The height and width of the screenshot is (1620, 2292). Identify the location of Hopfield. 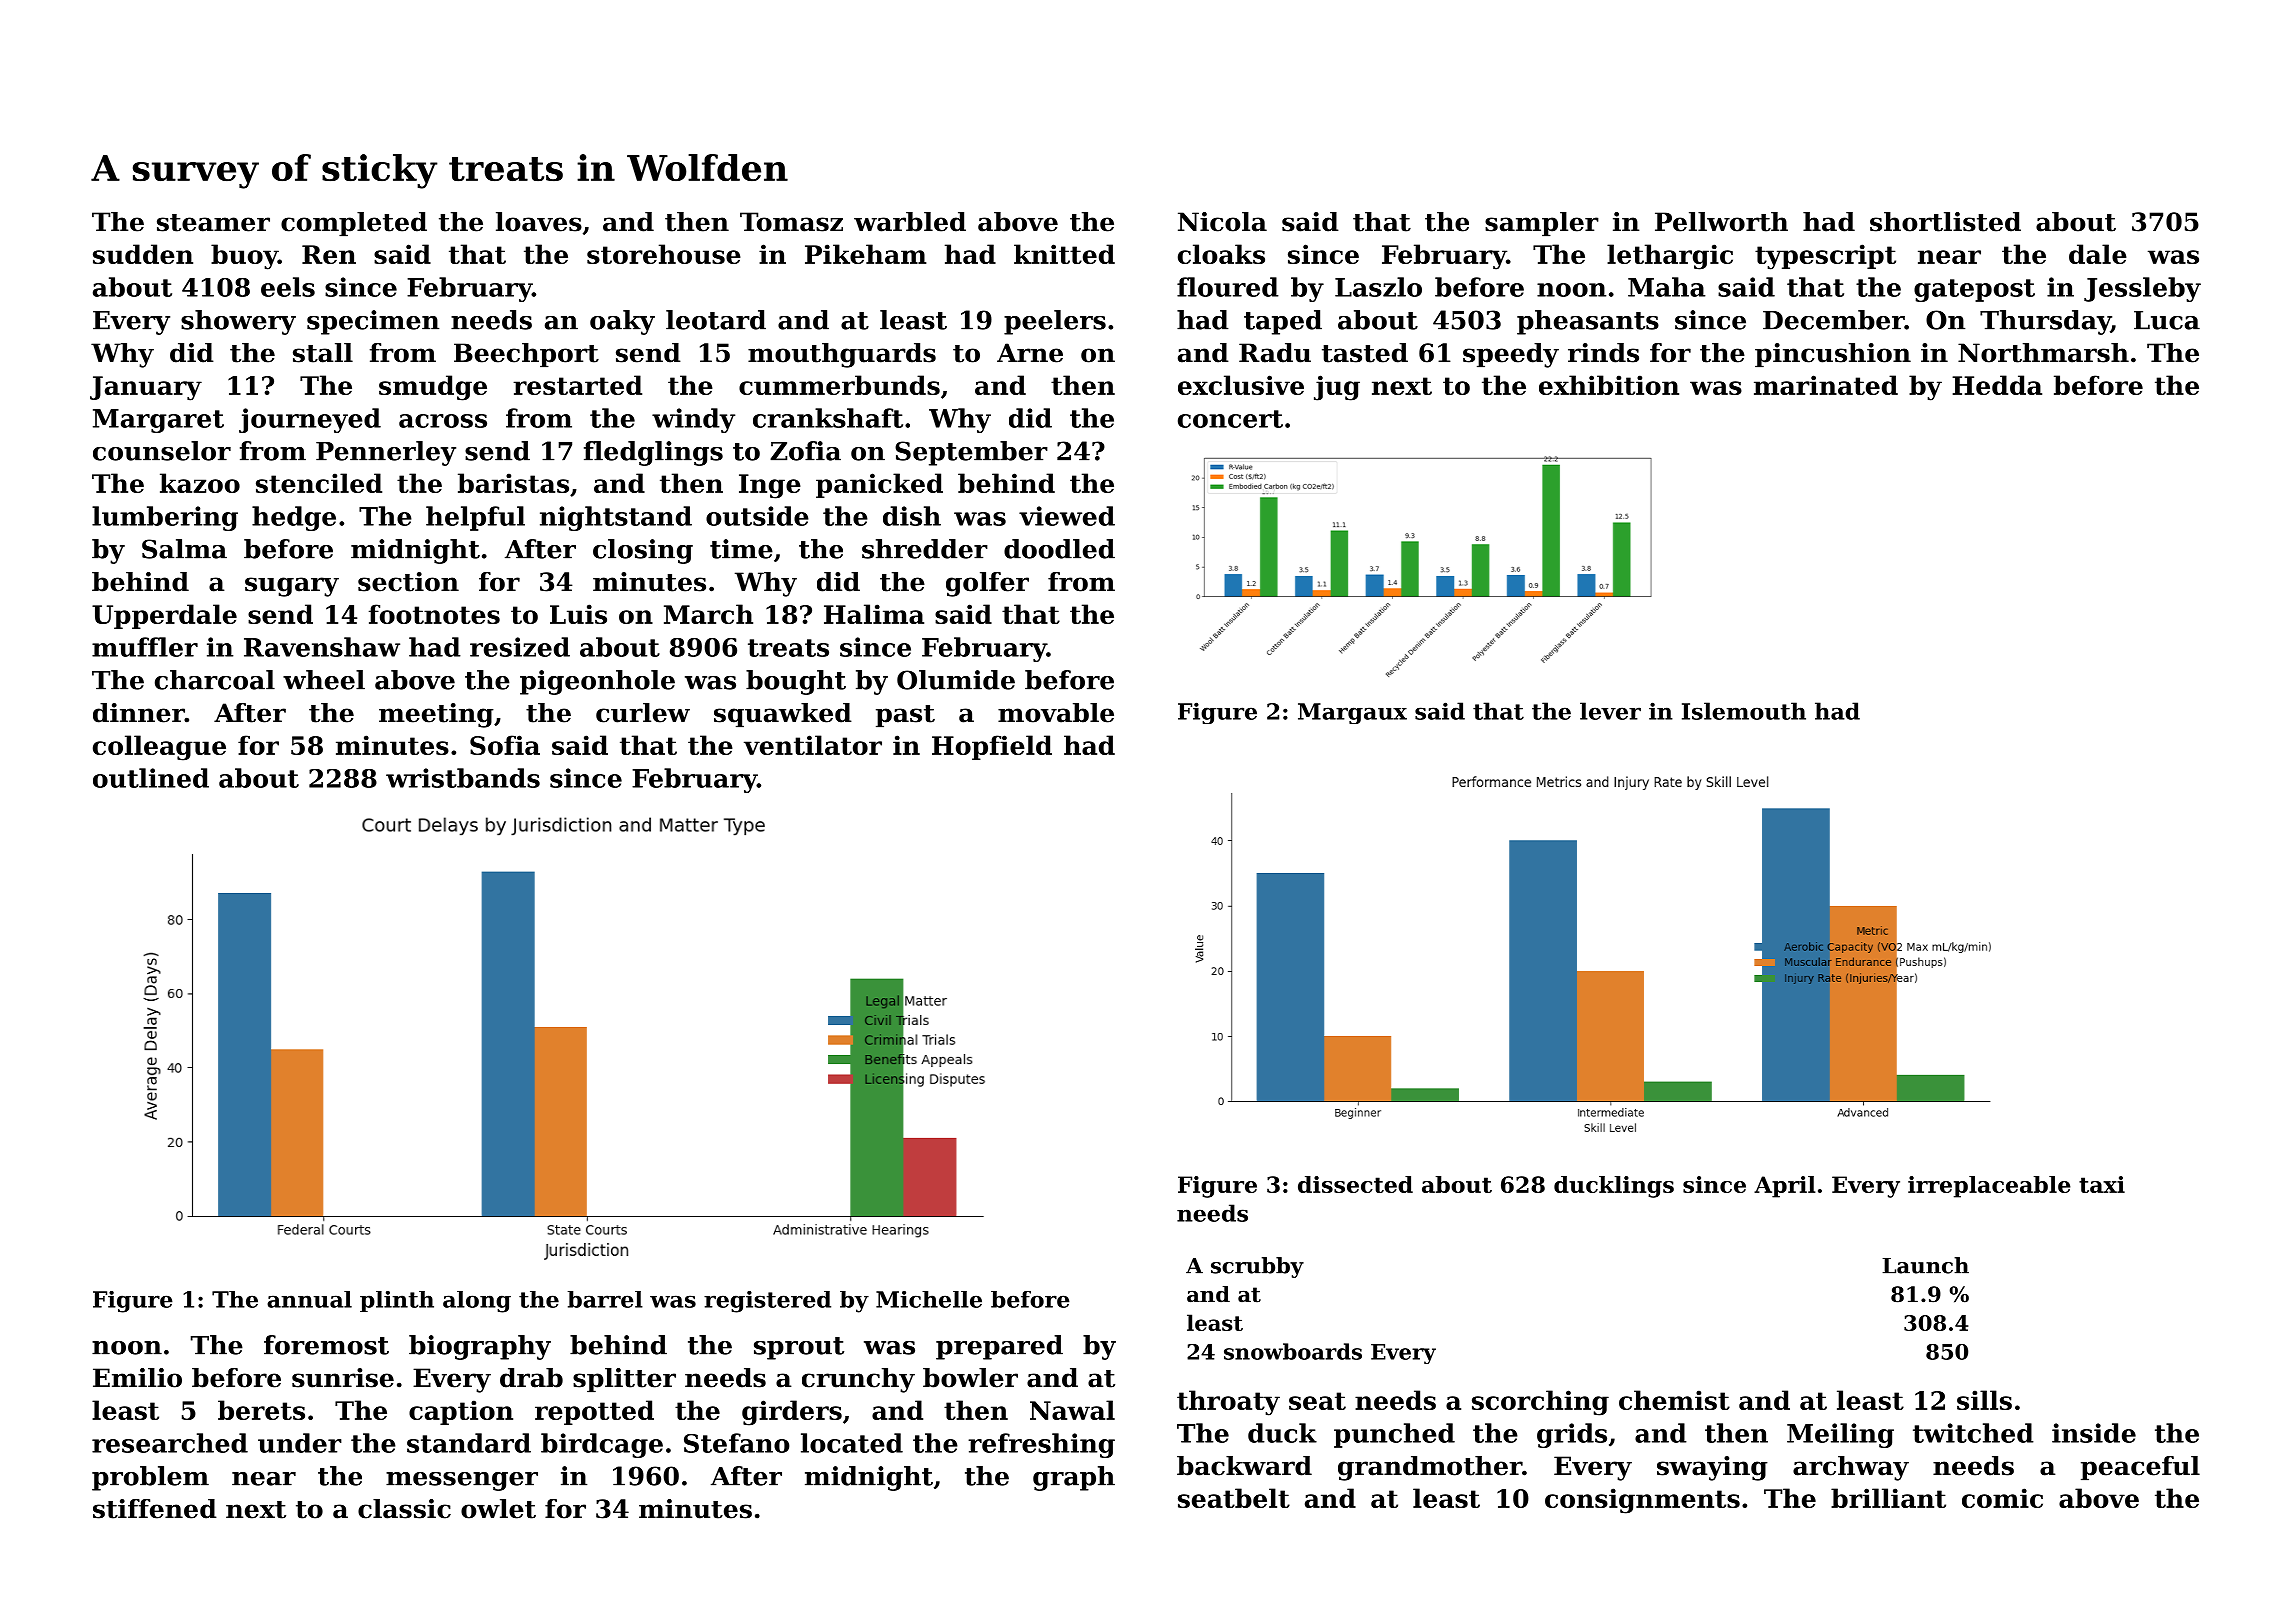
(992, 747).
